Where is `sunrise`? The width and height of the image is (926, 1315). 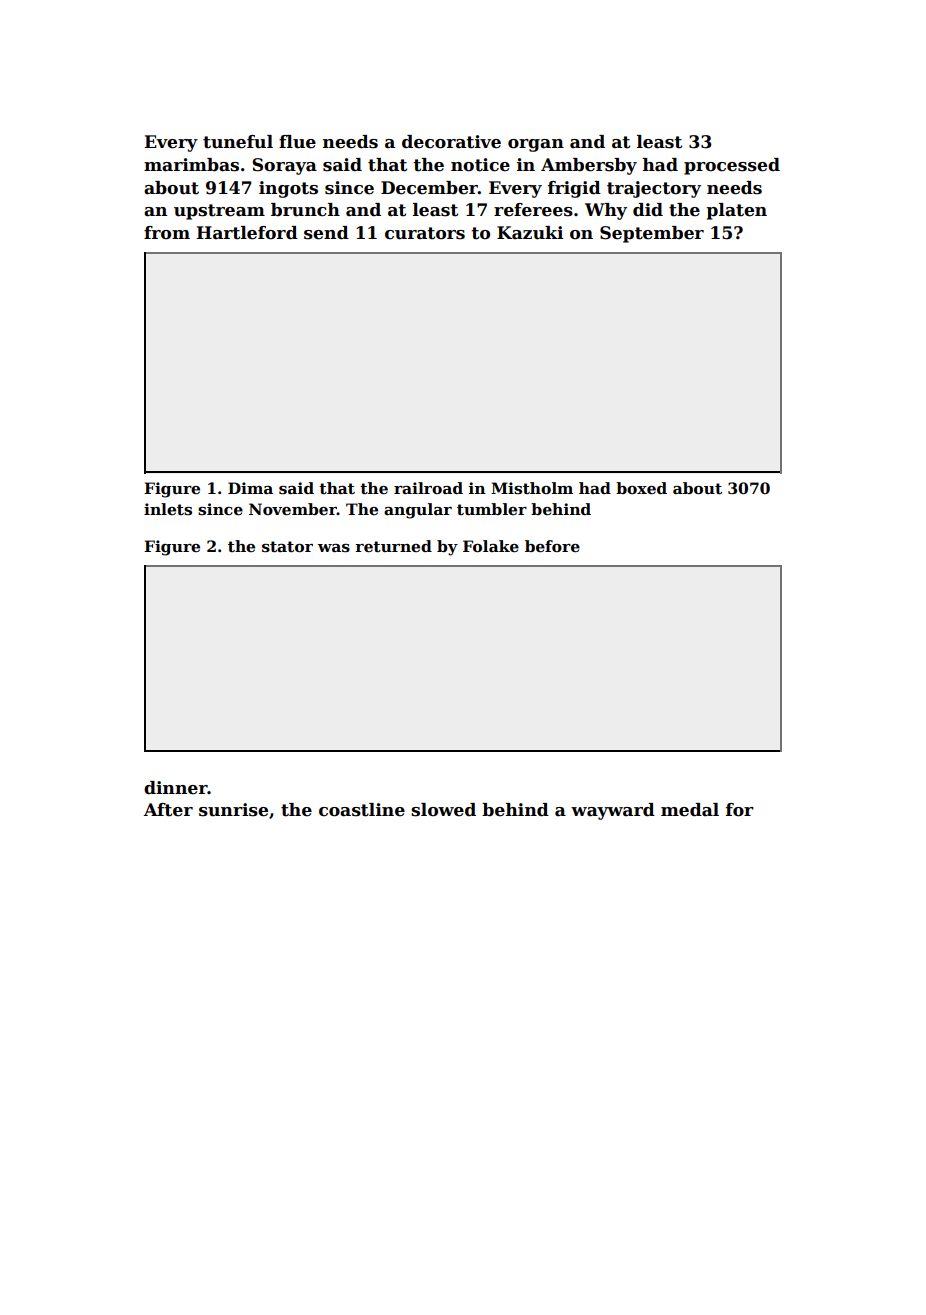 sunrise is located at coordinates (233, 810).
